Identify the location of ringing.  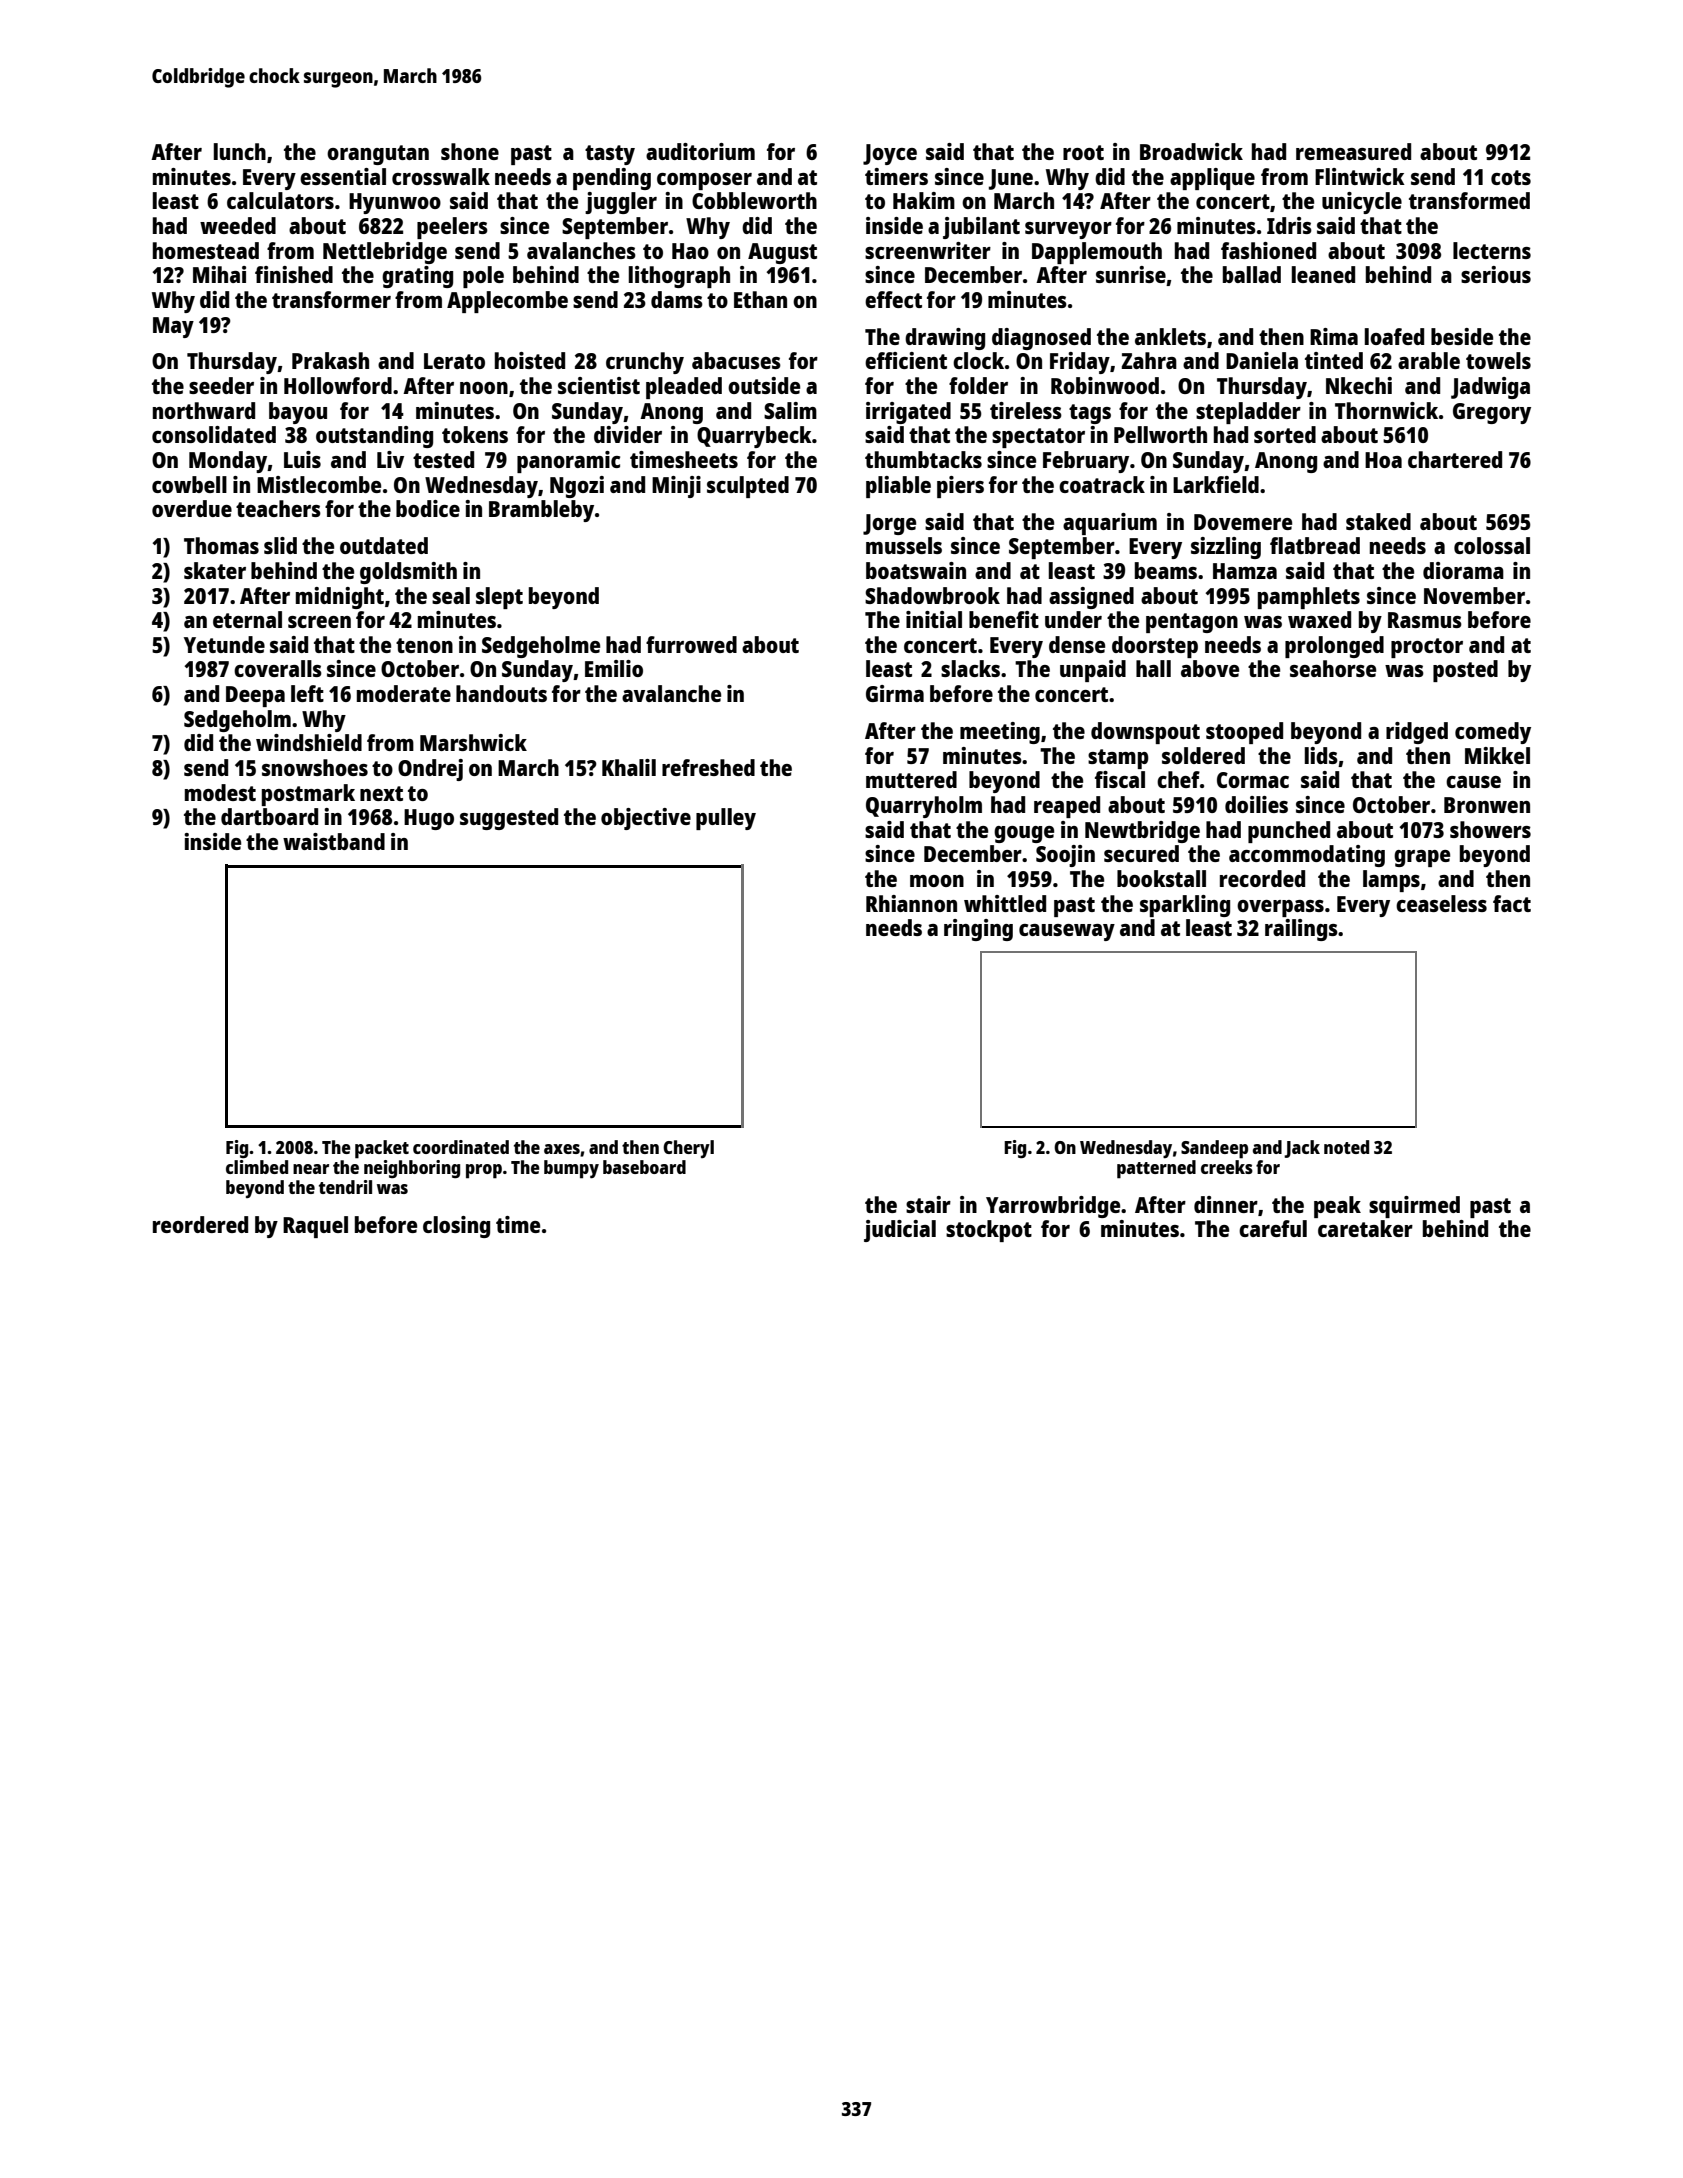
(978, 930).
